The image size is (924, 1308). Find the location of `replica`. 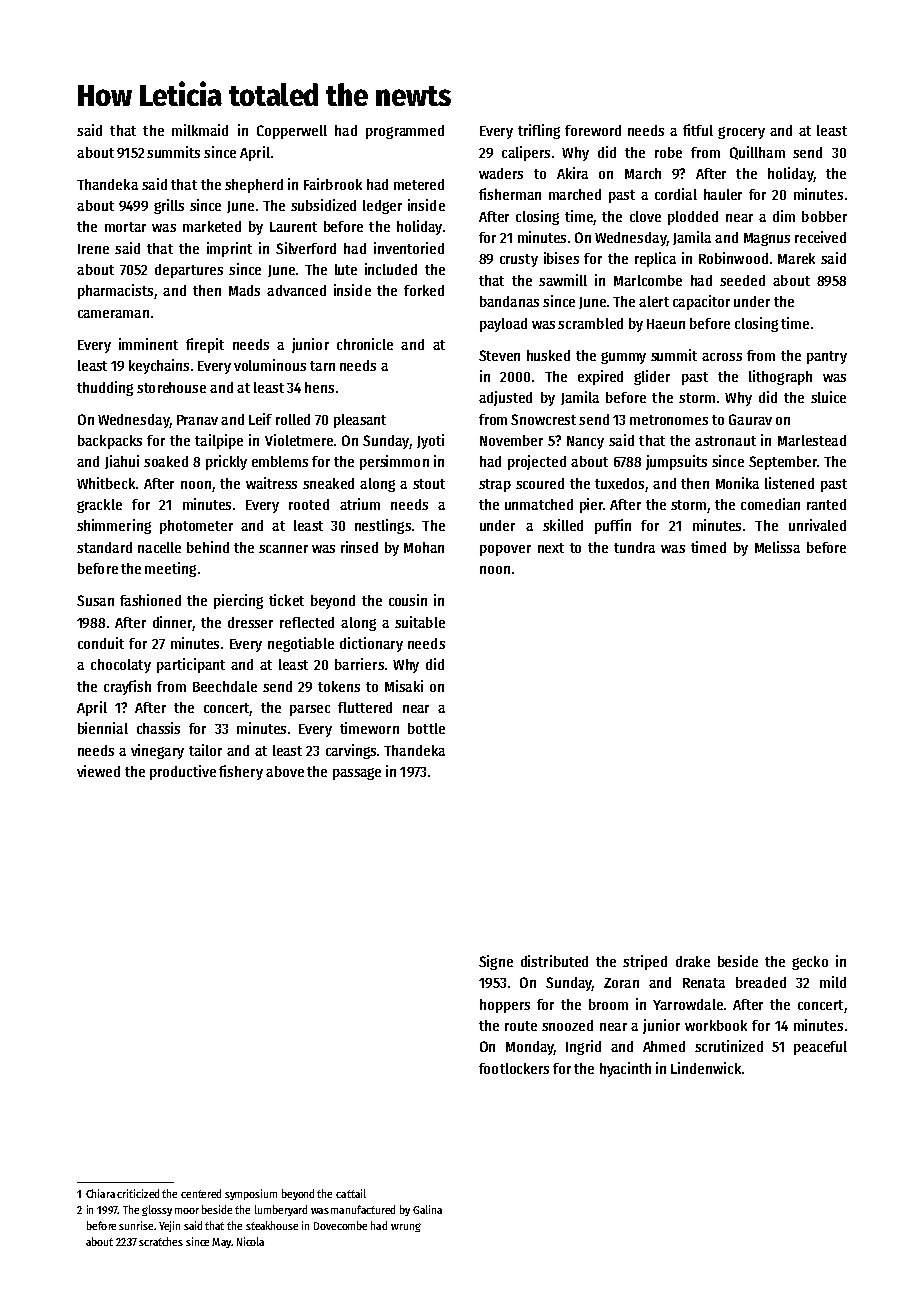

replica is located at coordinates (655, 259).
